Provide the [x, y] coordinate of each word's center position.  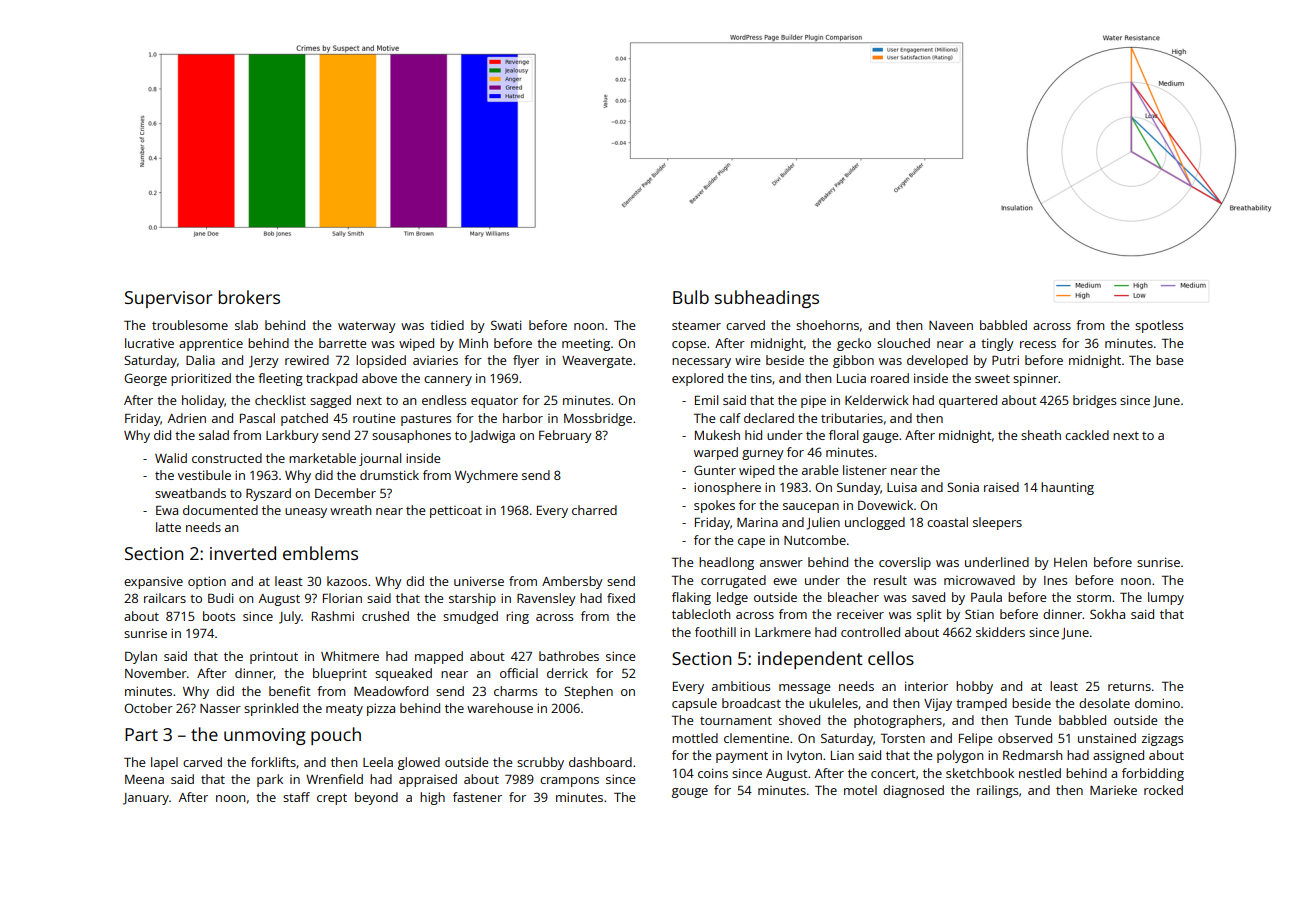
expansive [153, 583]
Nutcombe [815, 540]
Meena [144, 779]
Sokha [1107, 614]
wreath [350, 510]
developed [937, 361]
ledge [732, 598]
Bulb [691, 297]
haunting [1067, 488]
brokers [249, 297]
